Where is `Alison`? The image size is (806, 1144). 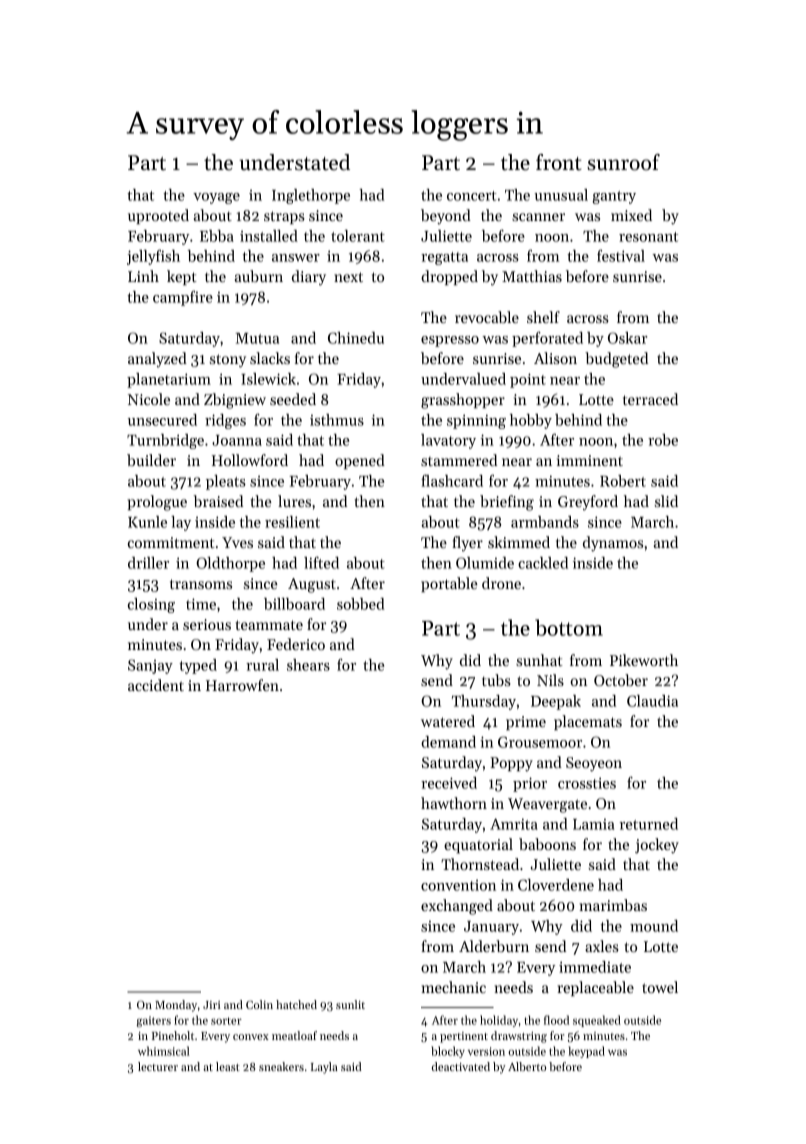 Alison is located at coordinates (555, 358).
